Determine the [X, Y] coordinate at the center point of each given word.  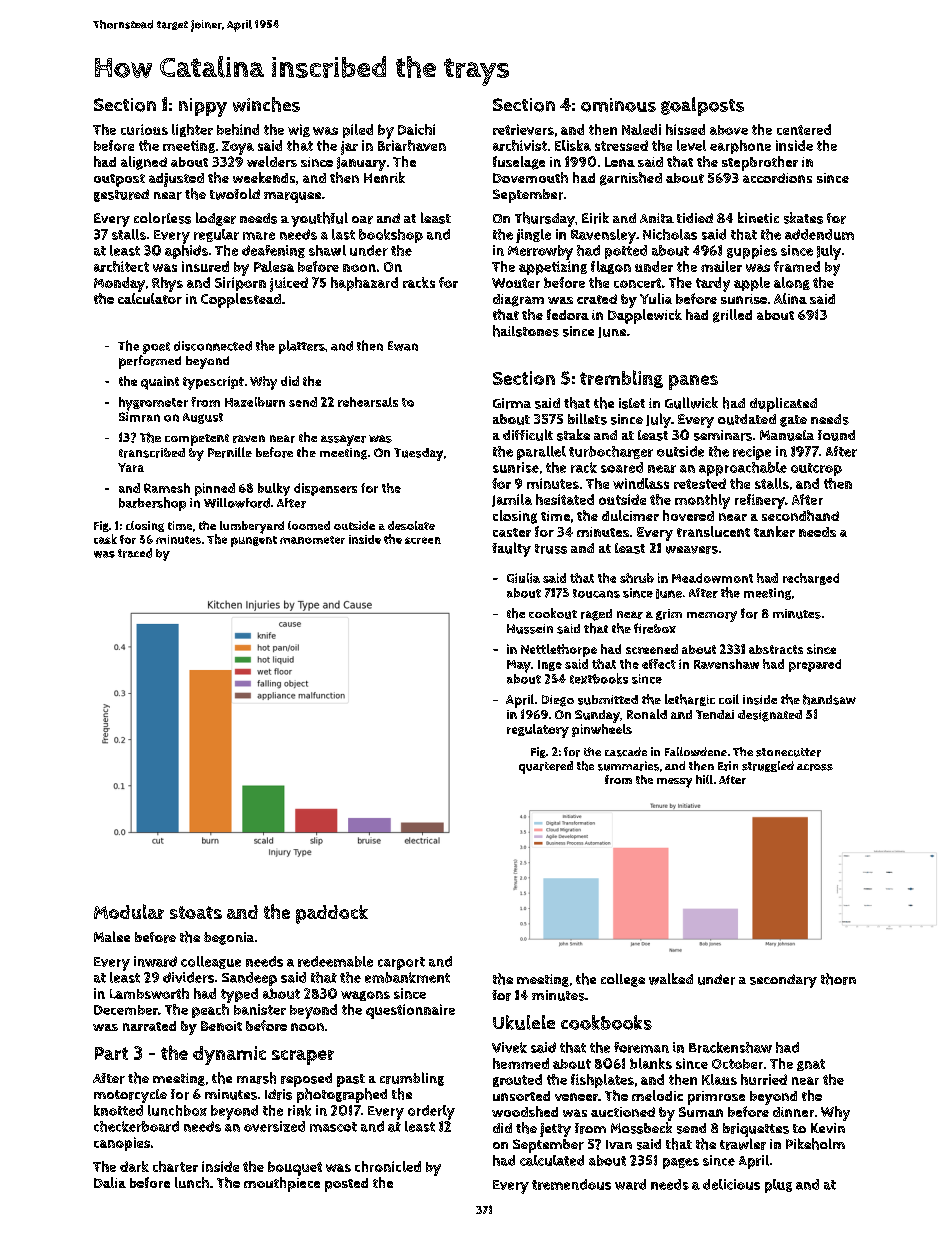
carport [401, 963]
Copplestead [241, 300]
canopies [122, 1144]
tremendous [571, 1184]
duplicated [783, 404]
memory [712, 616]
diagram [518, 300]
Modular [129, 911]
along [792, 283]
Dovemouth [530, 177]
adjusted [176, 180]
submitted [608, 700]
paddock [332, 914]
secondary [783, 981]
